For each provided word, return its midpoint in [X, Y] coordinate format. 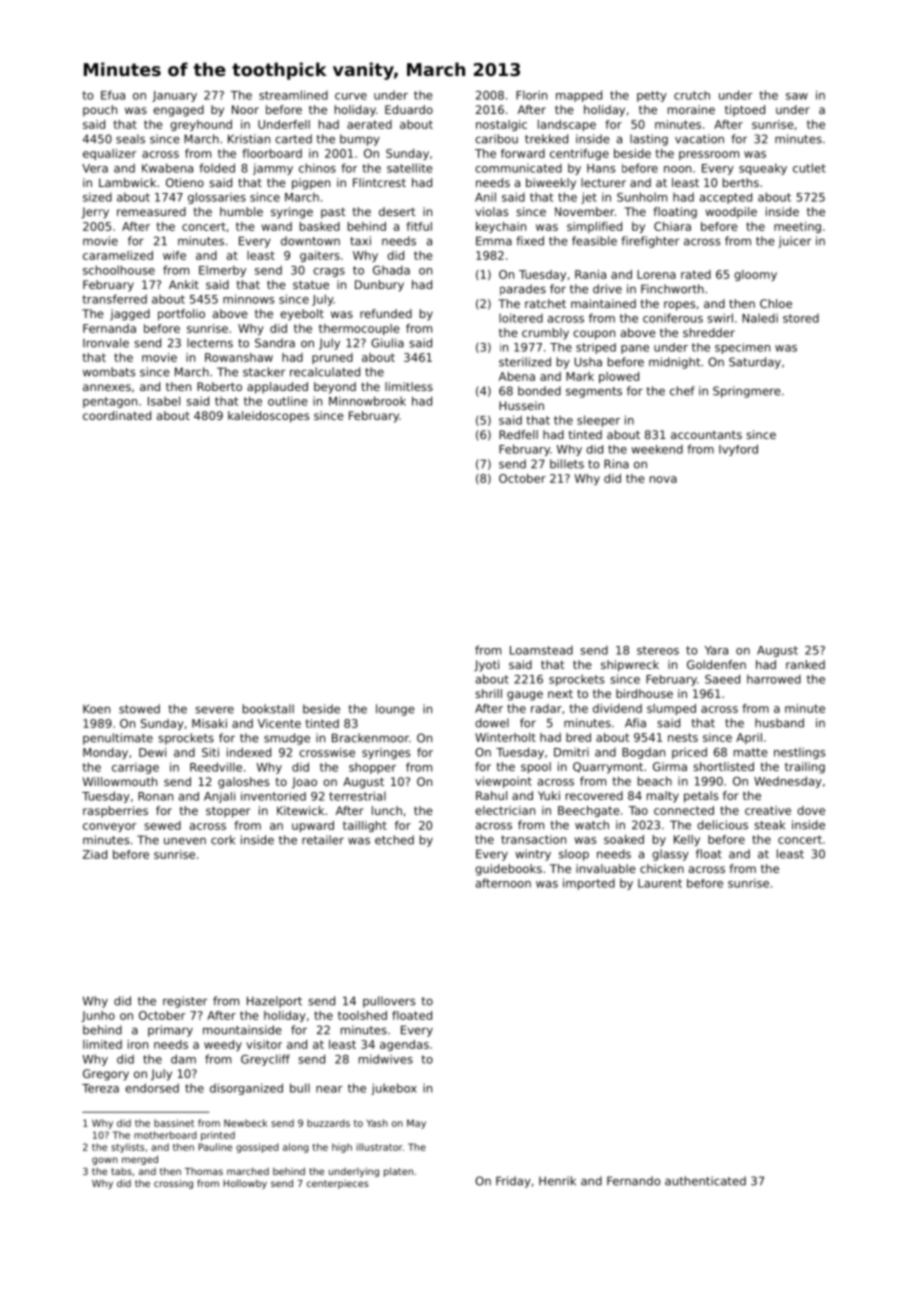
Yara [716, 650]
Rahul [491, 795]
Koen [96, 709]
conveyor [109, 827]
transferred [114, 299]
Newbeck [246, 1123]
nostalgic [501, 125]
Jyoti [486, 666]
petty [652, 96]
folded [217, 168]
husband [779, 723]
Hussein [521, 405]
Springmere [747, 392]
